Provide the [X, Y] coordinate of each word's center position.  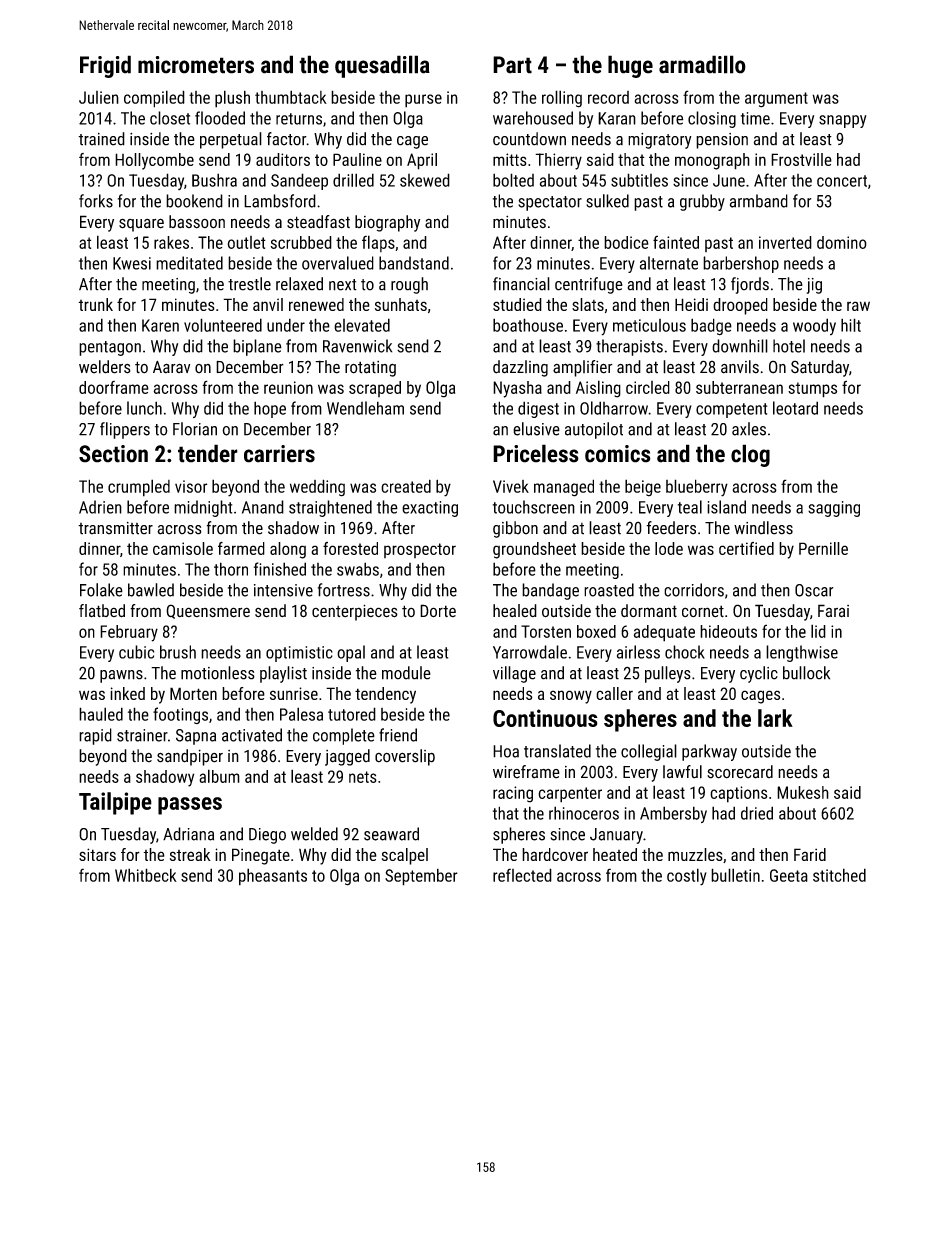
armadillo [702, 64]
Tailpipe [115, 803]
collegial [649, 752]
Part [512, 65]
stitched [839, 875]
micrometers [196, 65]
